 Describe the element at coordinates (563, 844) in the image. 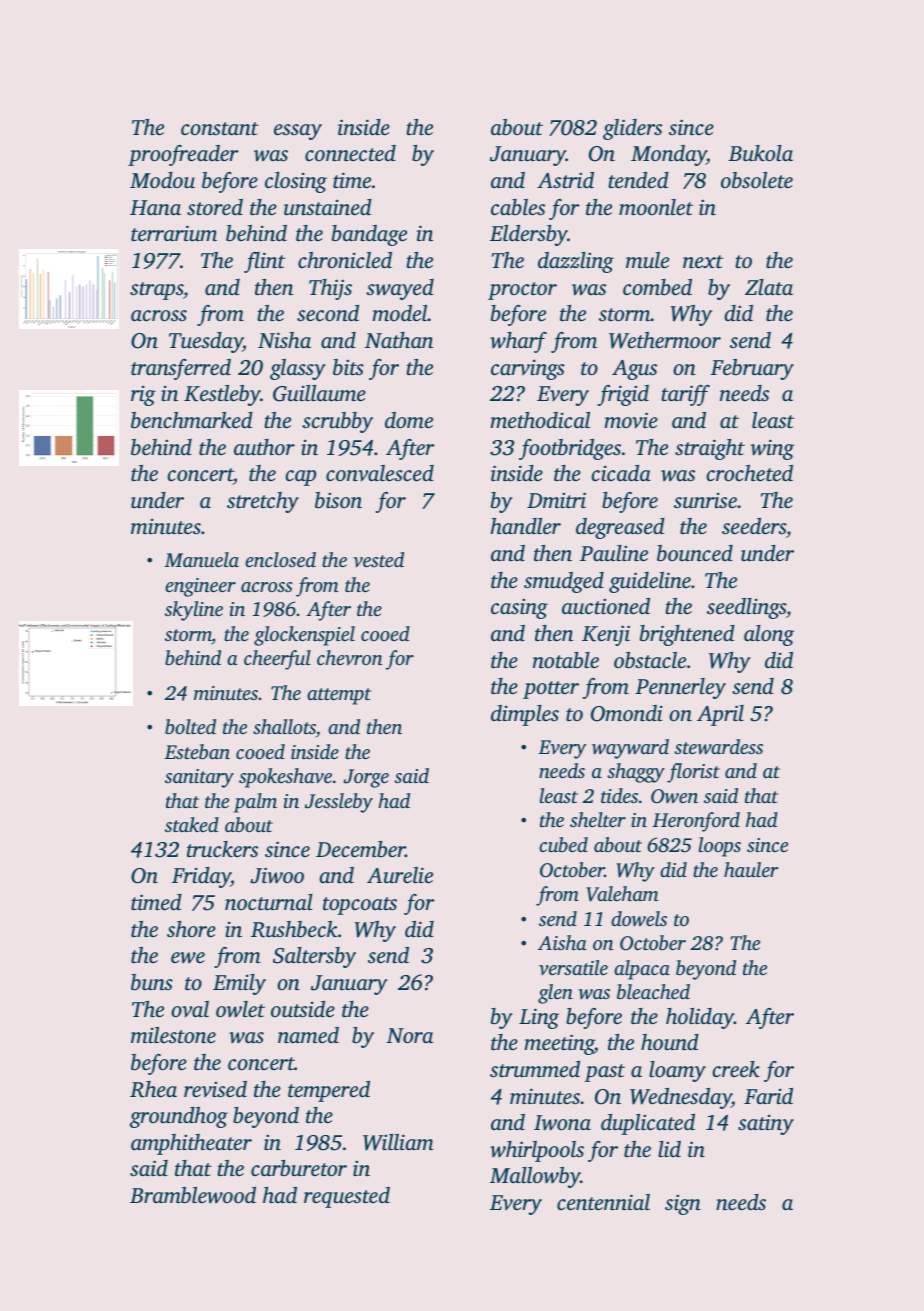

I see `cubed` at that location.
